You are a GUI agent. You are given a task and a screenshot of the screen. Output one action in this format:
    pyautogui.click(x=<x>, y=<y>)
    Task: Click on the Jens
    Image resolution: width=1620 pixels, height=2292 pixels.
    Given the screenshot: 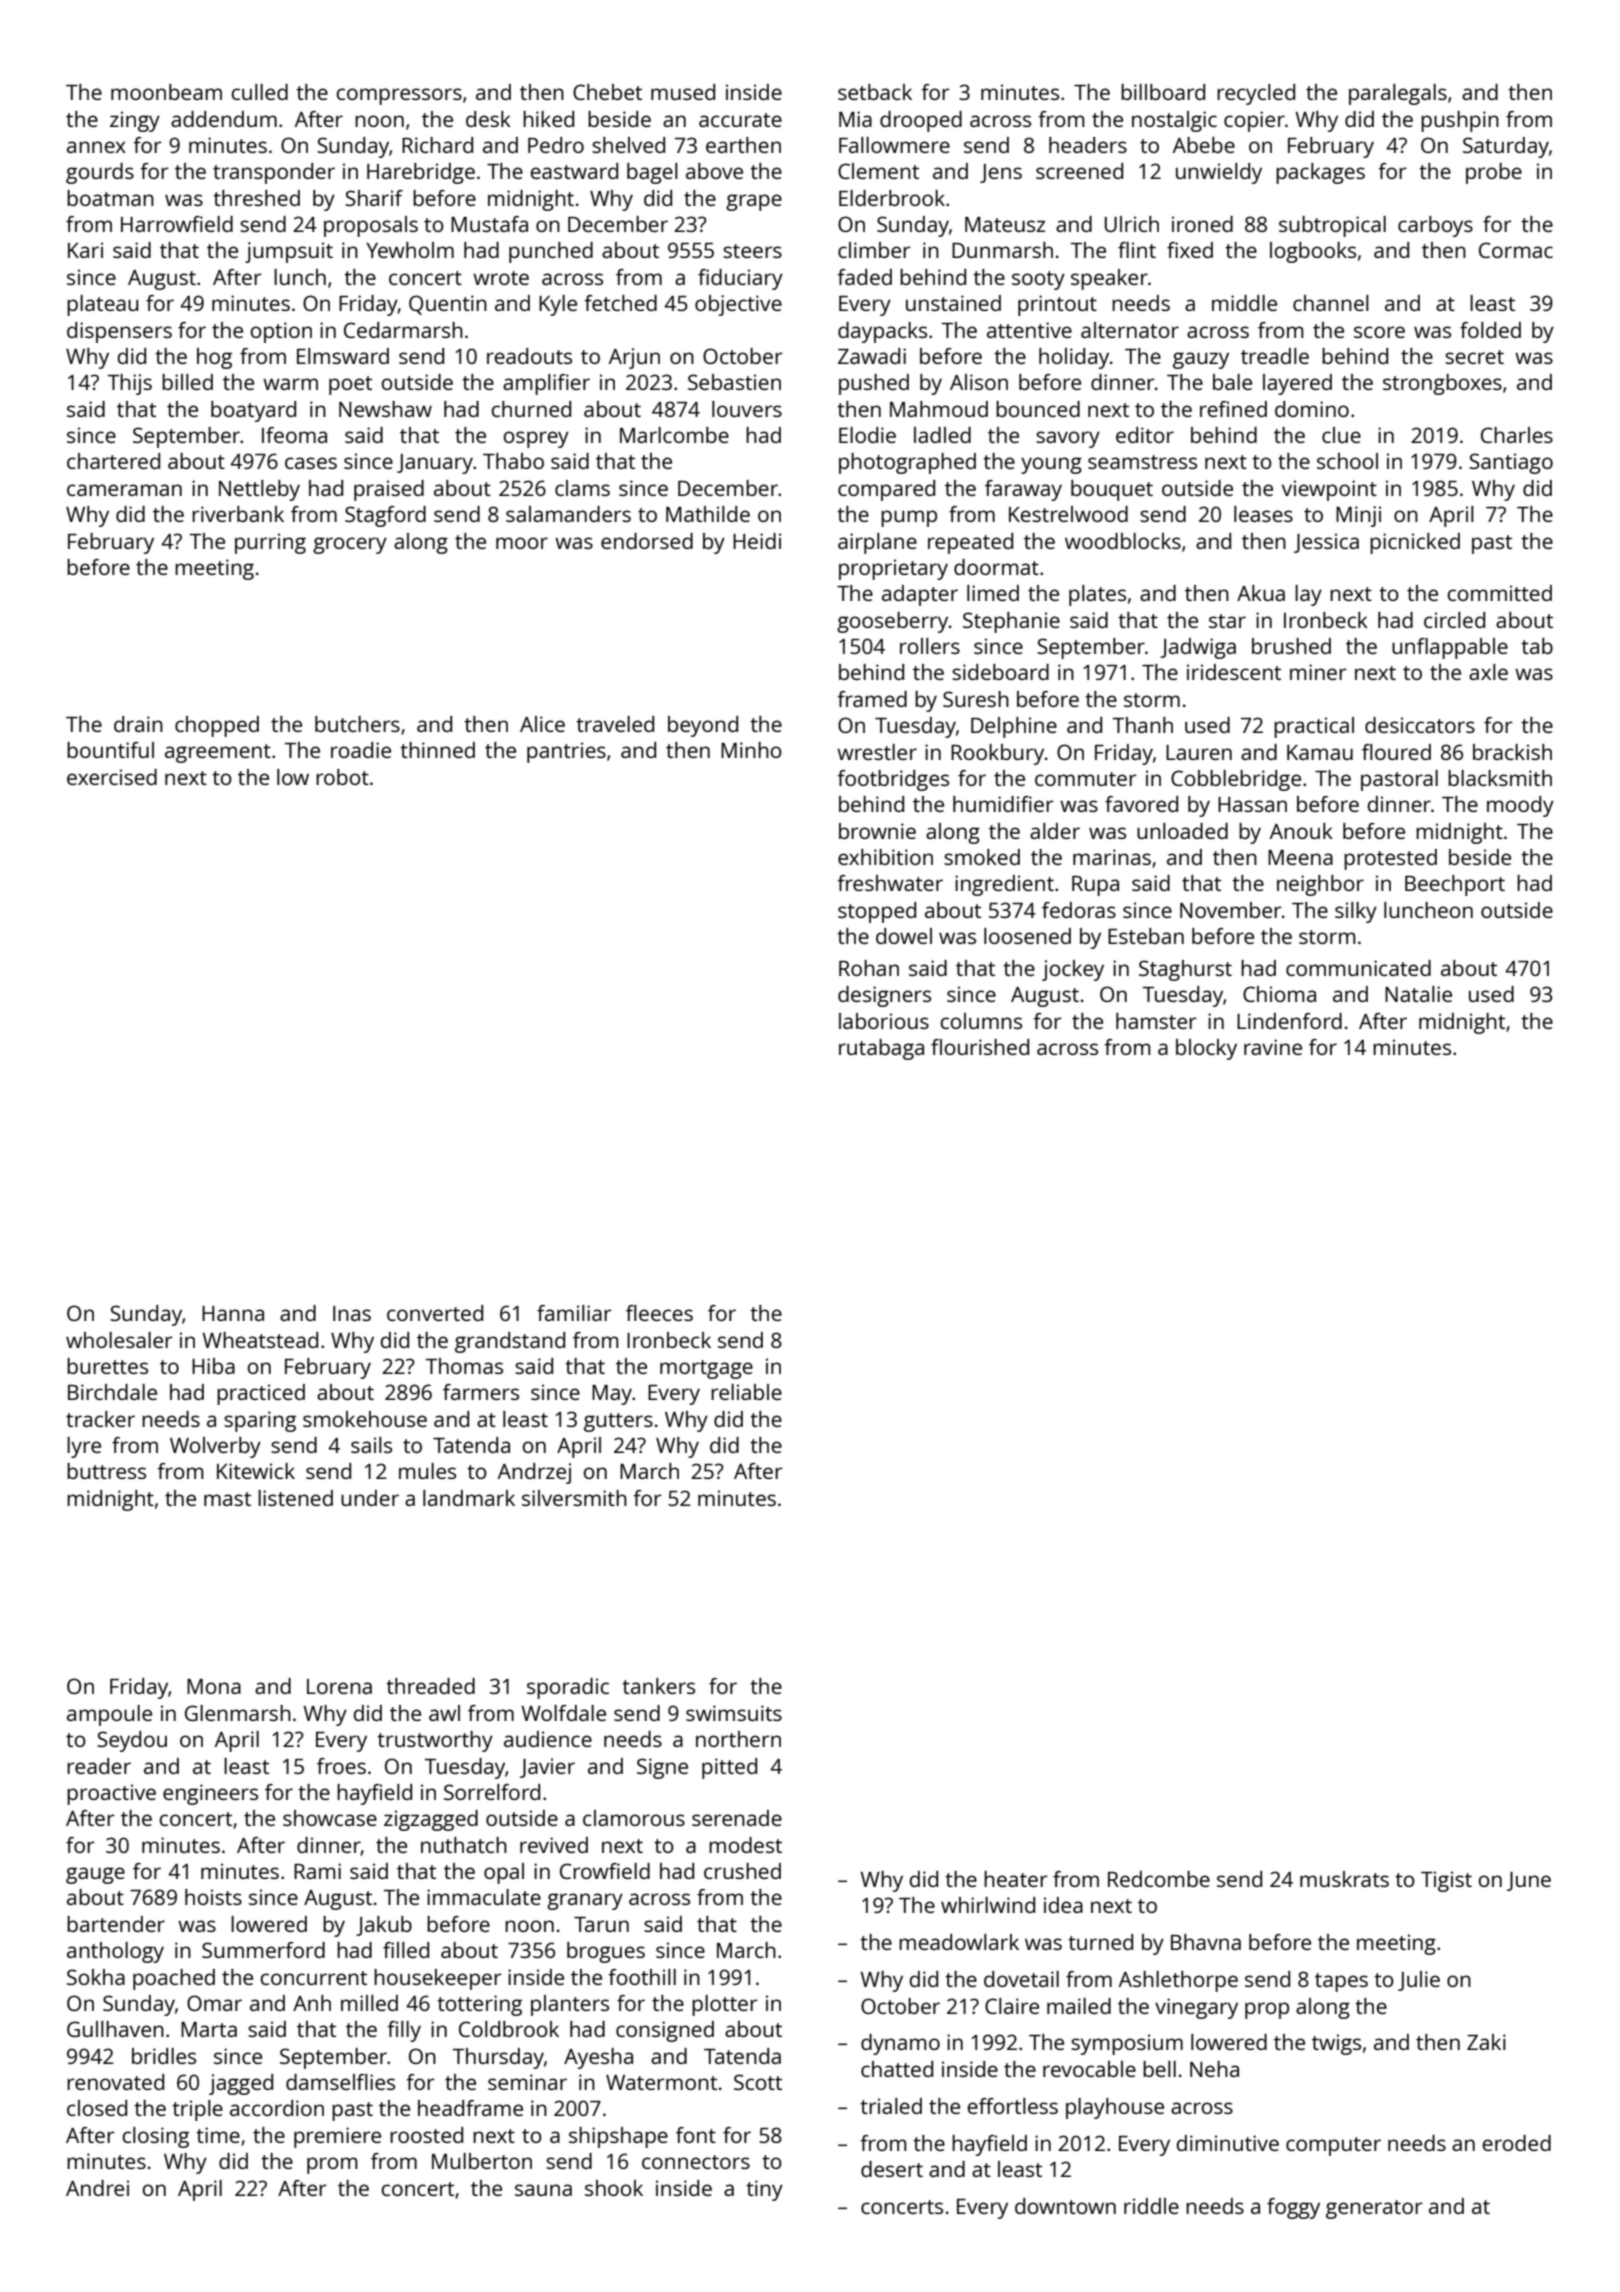 What is the action you would take?
    pyautogui.click(x=1001, y=173)
